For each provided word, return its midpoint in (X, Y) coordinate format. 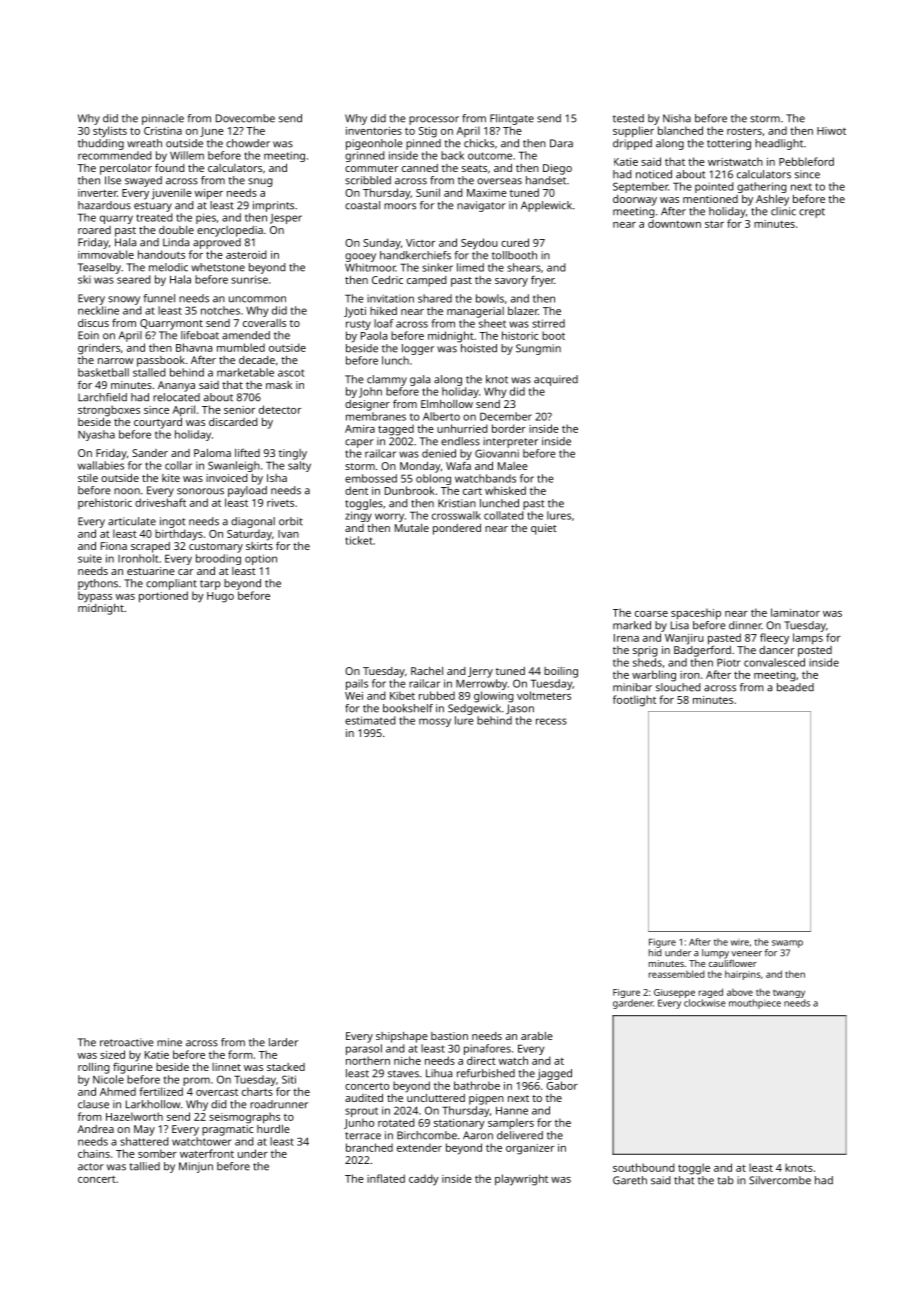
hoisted (479, 348)
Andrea (95, 1129)
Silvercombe (780, 1180)
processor (434, 120)
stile (88, 478)
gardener (633, 1004)
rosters (744, 131)
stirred (548, 323)
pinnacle (163, 119)
